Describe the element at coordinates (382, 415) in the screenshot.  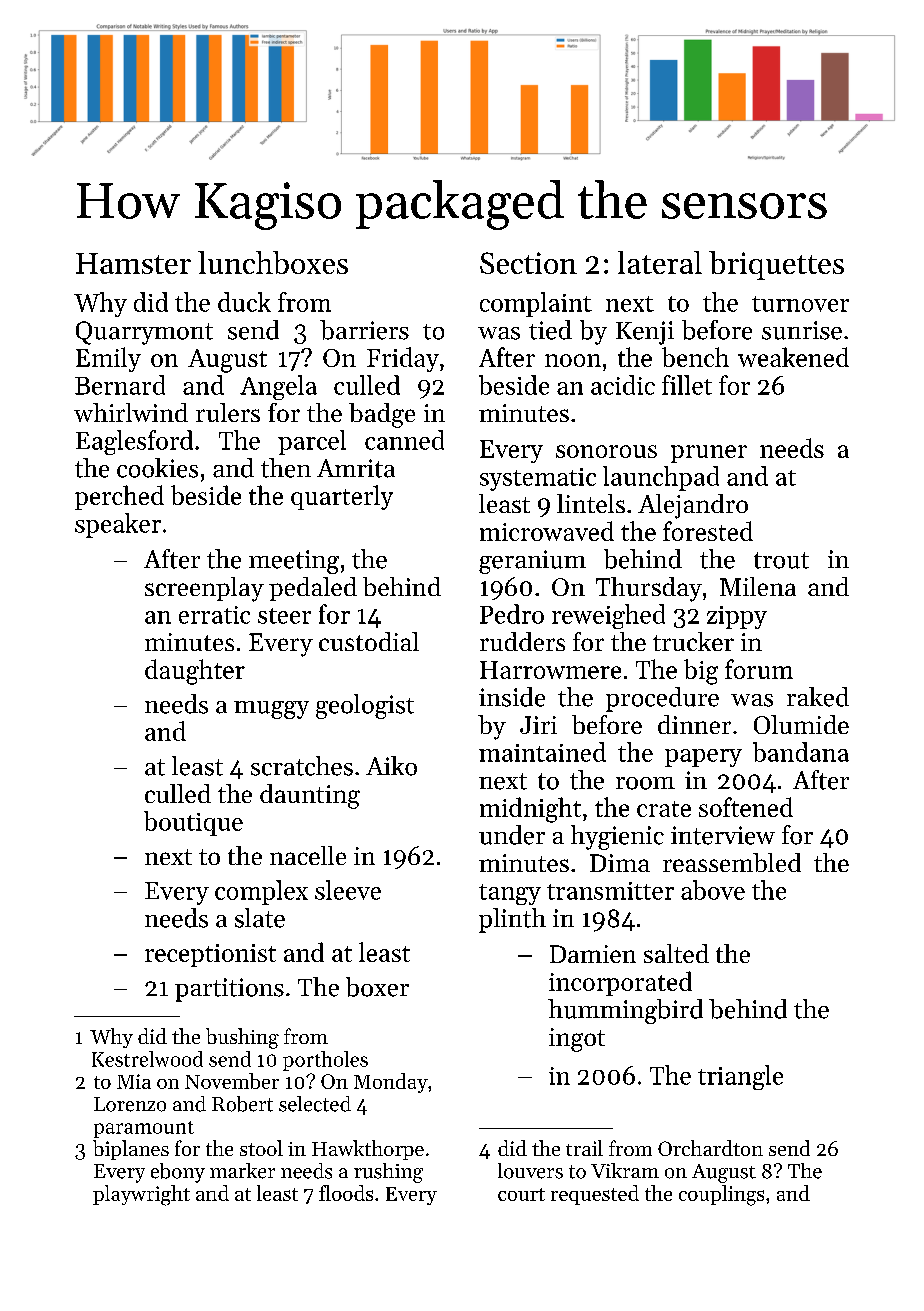
I see `badge` at that location.
